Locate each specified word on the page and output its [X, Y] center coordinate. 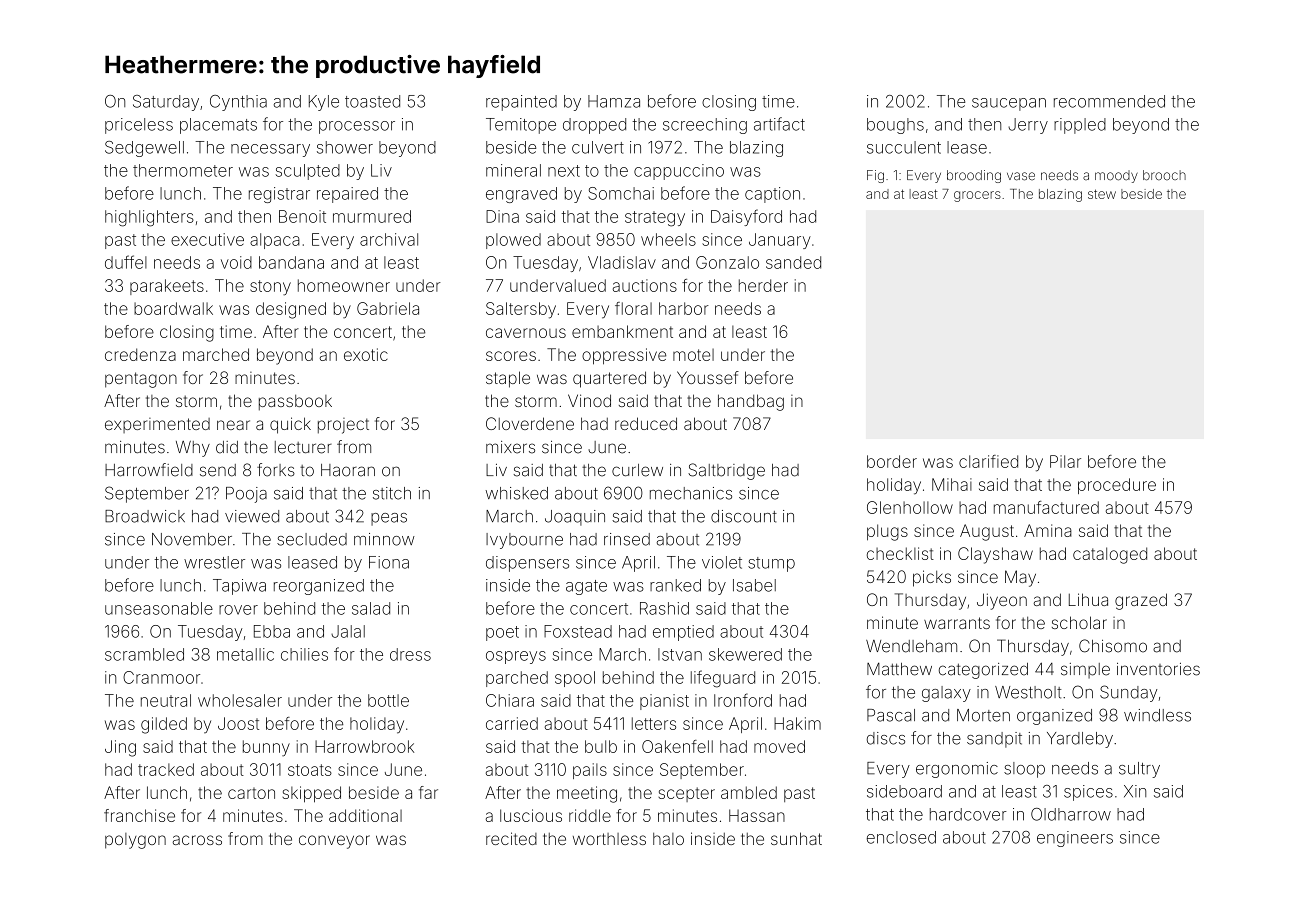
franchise [139, 815]
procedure [1117, 486]
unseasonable [159, 608]
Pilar [1065, 461]
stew [1102, 194]
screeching [705, 126]
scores [511, 356]
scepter [686, 794]
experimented [157, 425]
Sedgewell [144, 149]
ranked [675, 585]
